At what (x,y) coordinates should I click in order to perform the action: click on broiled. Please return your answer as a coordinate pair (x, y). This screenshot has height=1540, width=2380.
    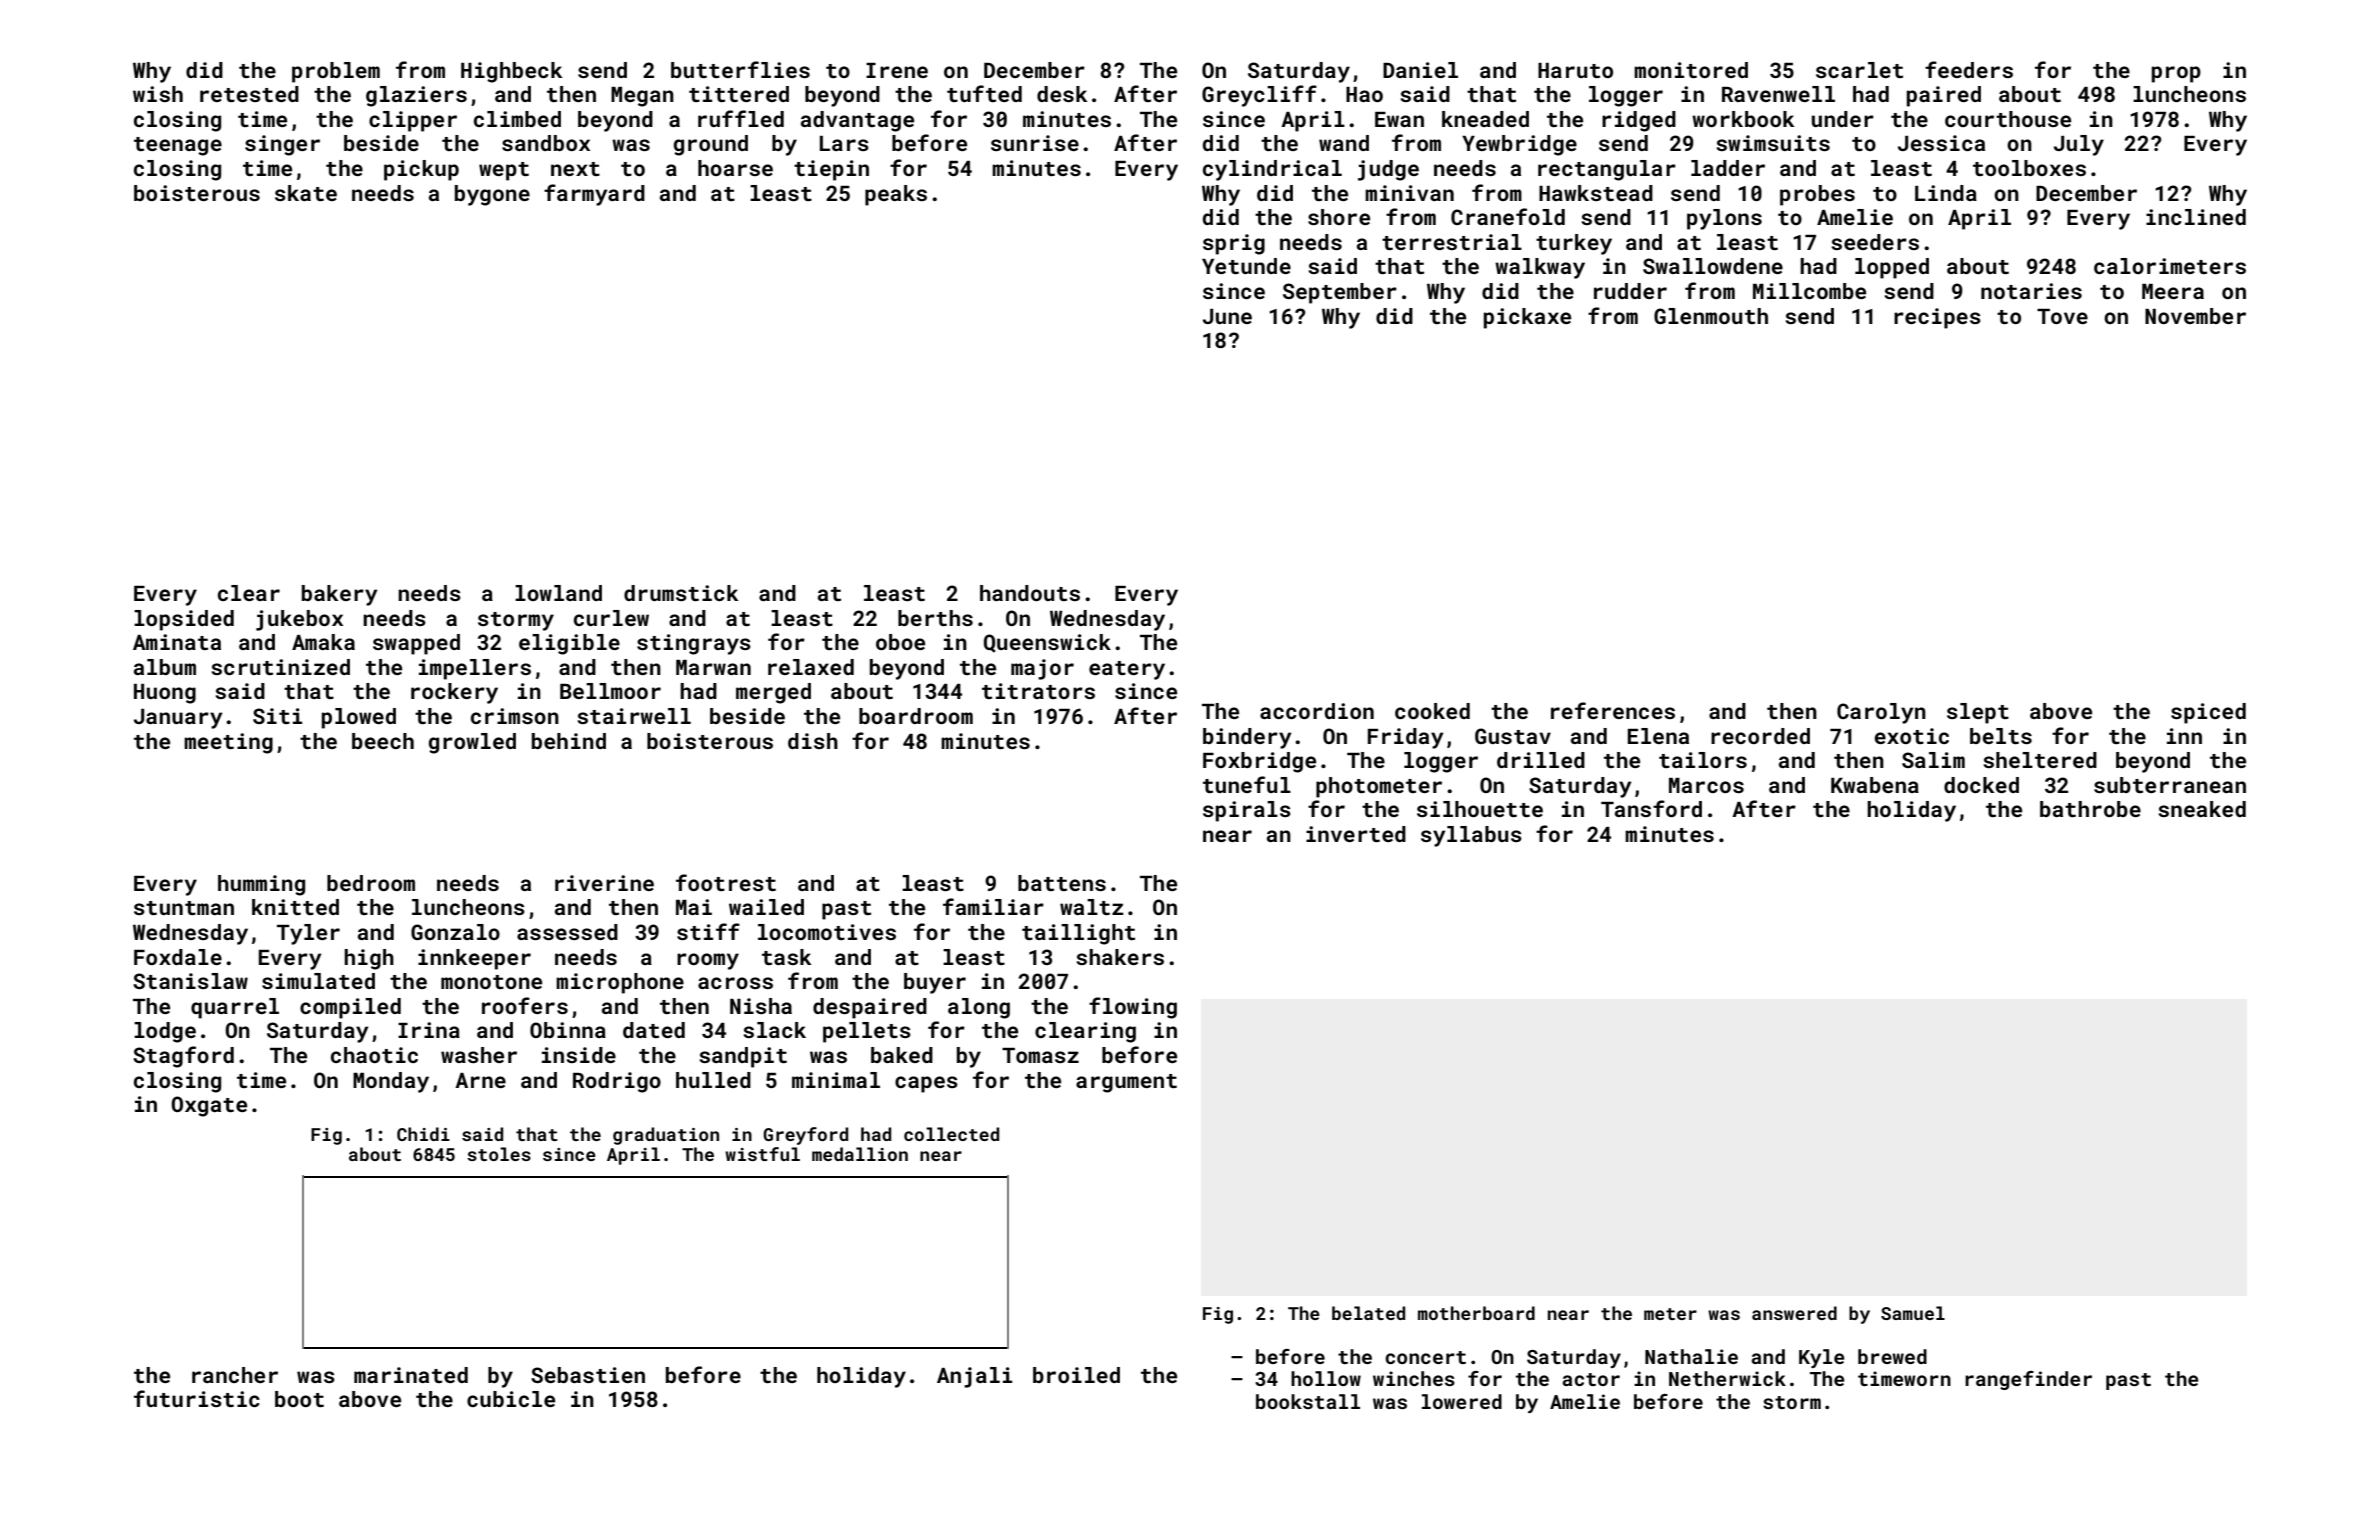
    Looking at the image, I should click on (1076, 1375).
